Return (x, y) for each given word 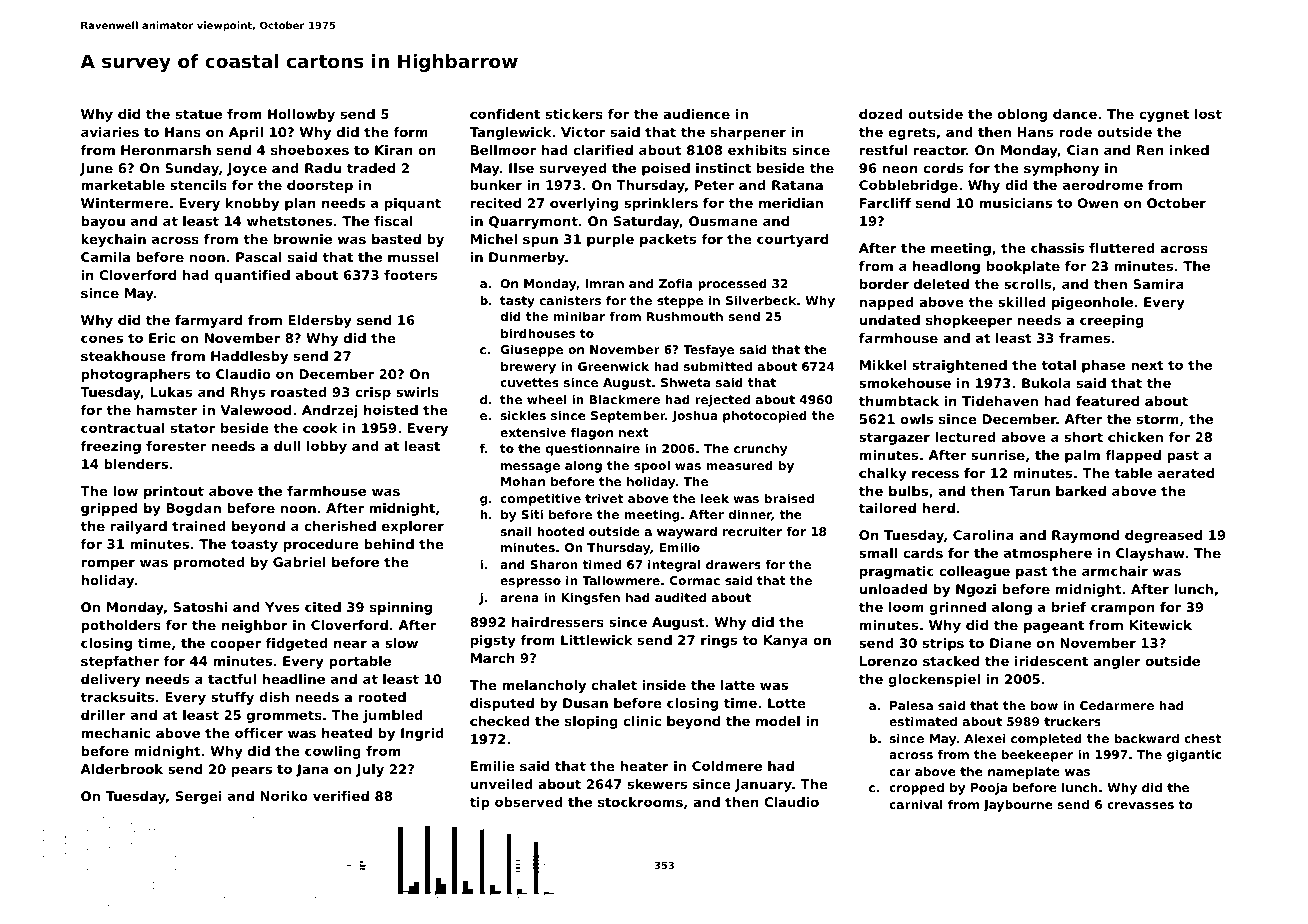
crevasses (1140, 805)
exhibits (757, 150)
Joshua (695, 417)
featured (1107, 401)
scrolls (1027, 284)
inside (664, 685)
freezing (110, 447)
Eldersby (320, 321)
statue (199, 114)
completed (1046, 740)
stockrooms (640, 802)
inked (1189, 150)
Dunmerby (527, 258)
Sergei (199, 797)
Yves (282, 607)
